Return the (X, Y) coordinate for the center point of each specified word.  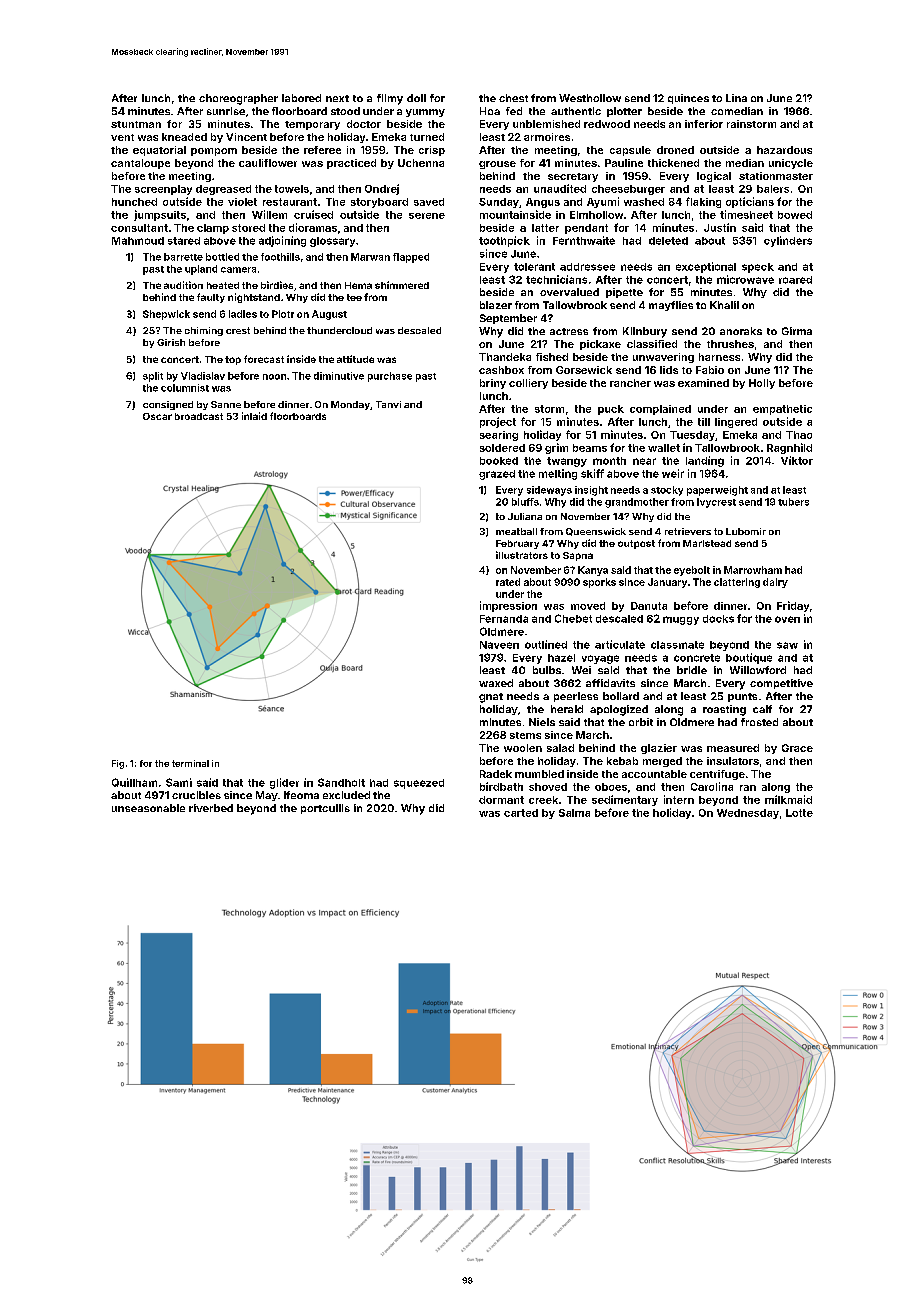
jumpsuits (160, 215)
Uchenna (421, 163)
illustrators (522, 555)
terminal (190, 763)
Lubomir (746, 531)
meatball (516, 531)
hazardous (784, 150)
